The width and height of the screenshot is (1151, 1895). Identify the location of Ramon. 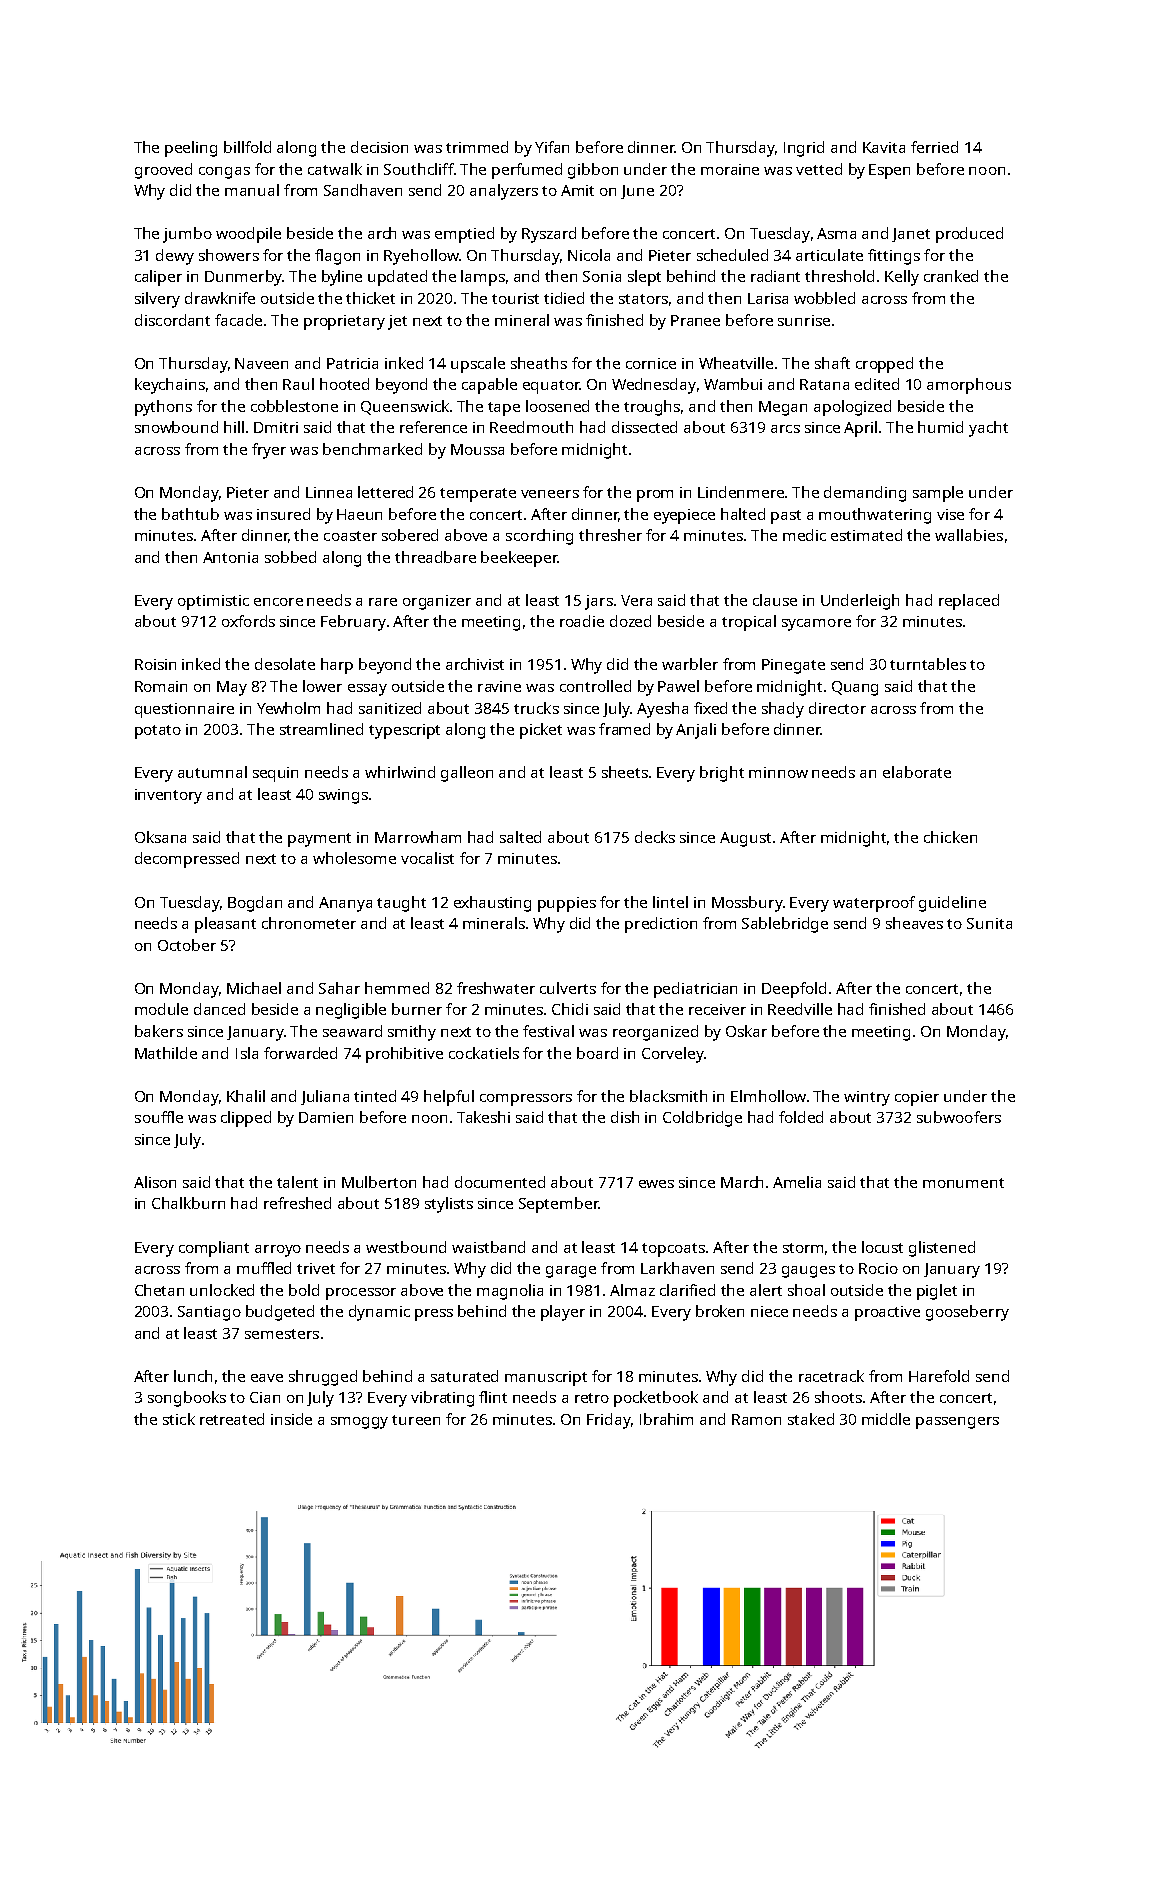
(756, 1419).
